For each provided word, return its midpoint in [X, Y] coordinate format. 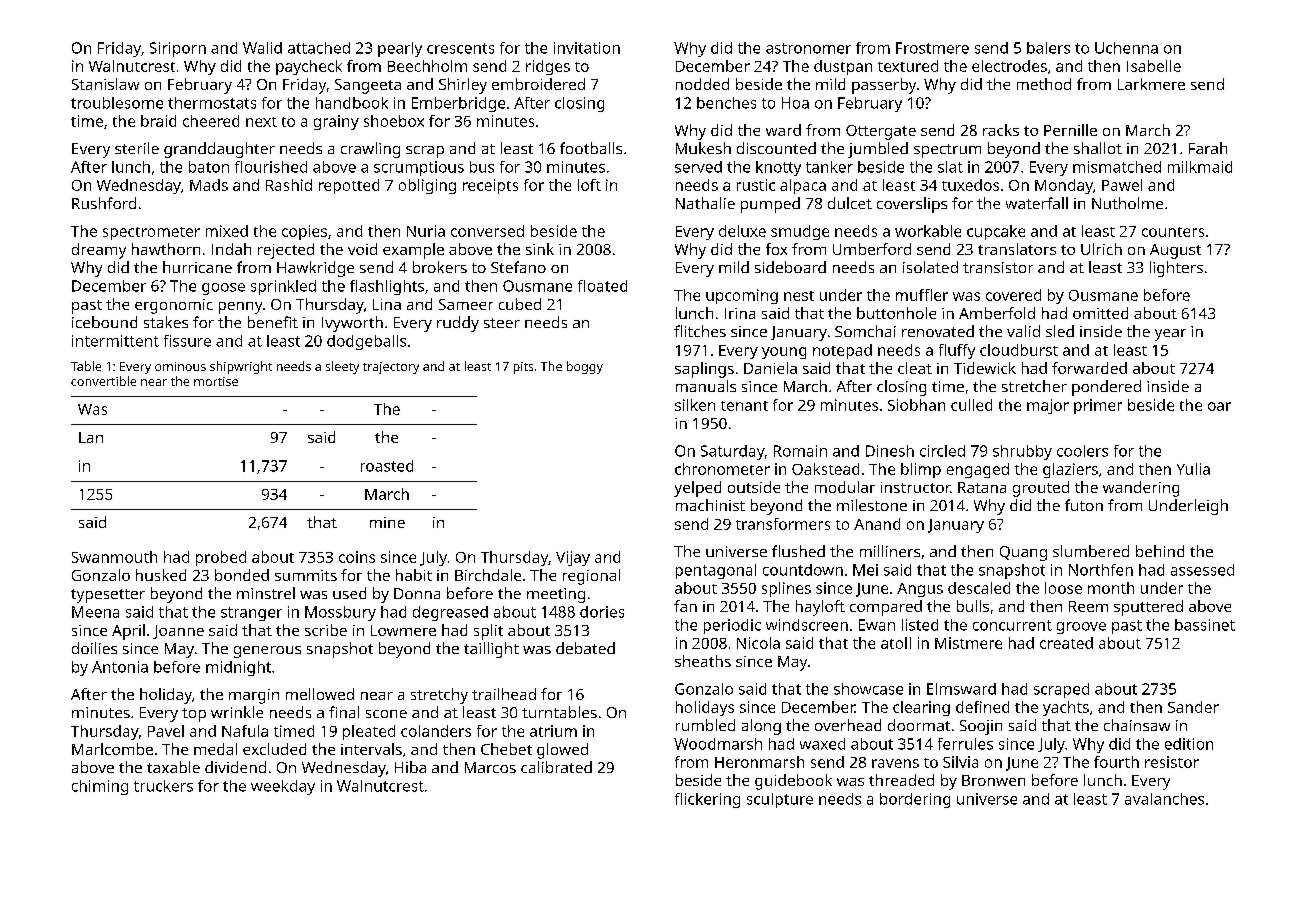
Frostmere [932, 48]
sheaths [703, 661]
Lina [387, 304]
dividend [235, 767]
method [1044, 84]
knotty [778, 168]
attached [319, 48]
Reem [1088, 606]
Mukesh [703, 148]
